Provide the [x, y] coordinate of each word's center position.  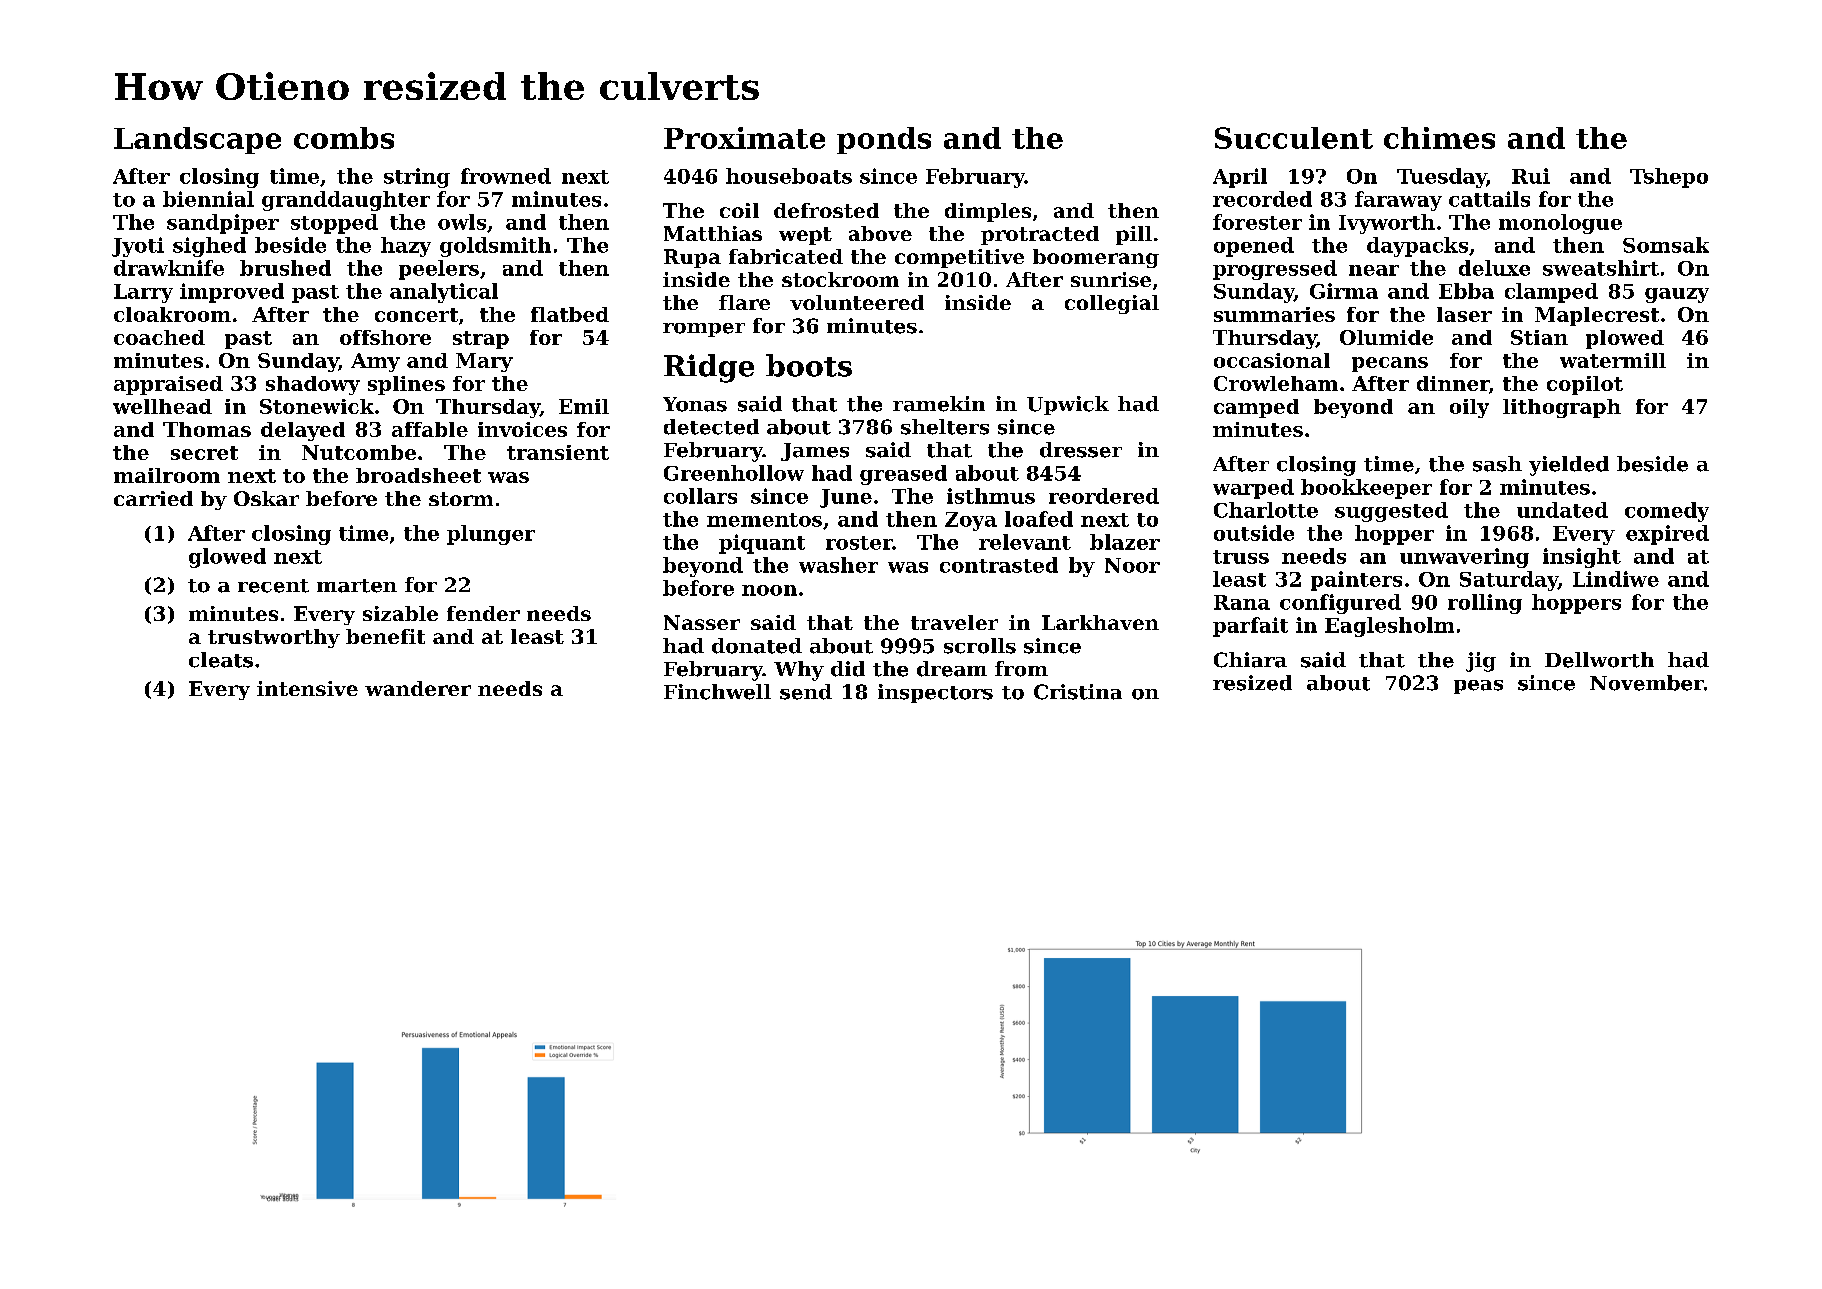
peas [1478, 687]
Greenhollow [734, 473]
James [815, 452]
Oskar [266, 498]
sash [1497, 464]
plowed [1625, 339]
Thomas [207, 429]
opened [1254, 247]
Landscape [197, 140]
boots [809, 365]
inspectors [935, 693]
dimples [988, 212]
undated [1562, 510]
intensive [307, 688]
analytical [444, 293]
